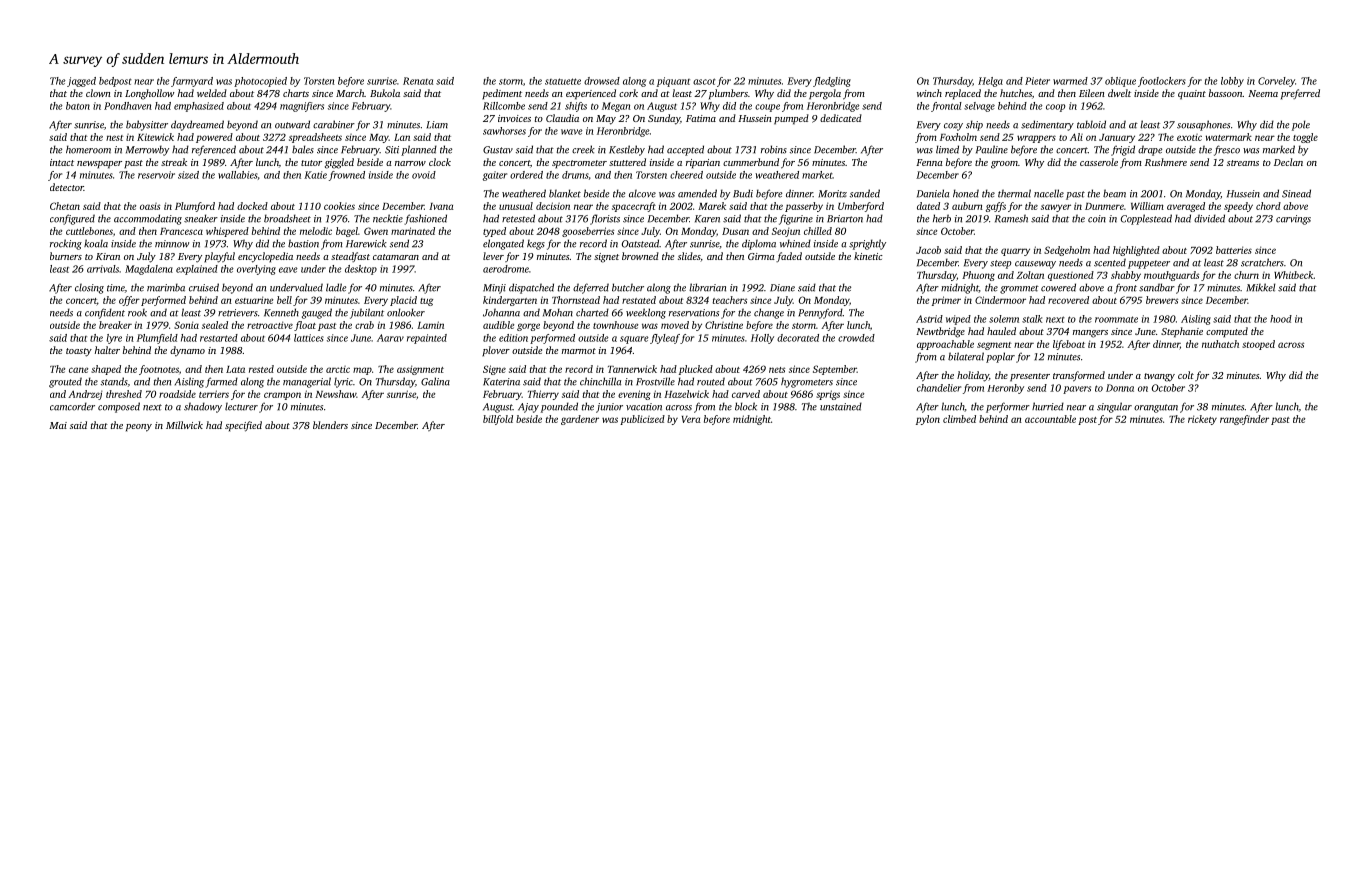  I want to click on causeway, so click(1035, 265).
